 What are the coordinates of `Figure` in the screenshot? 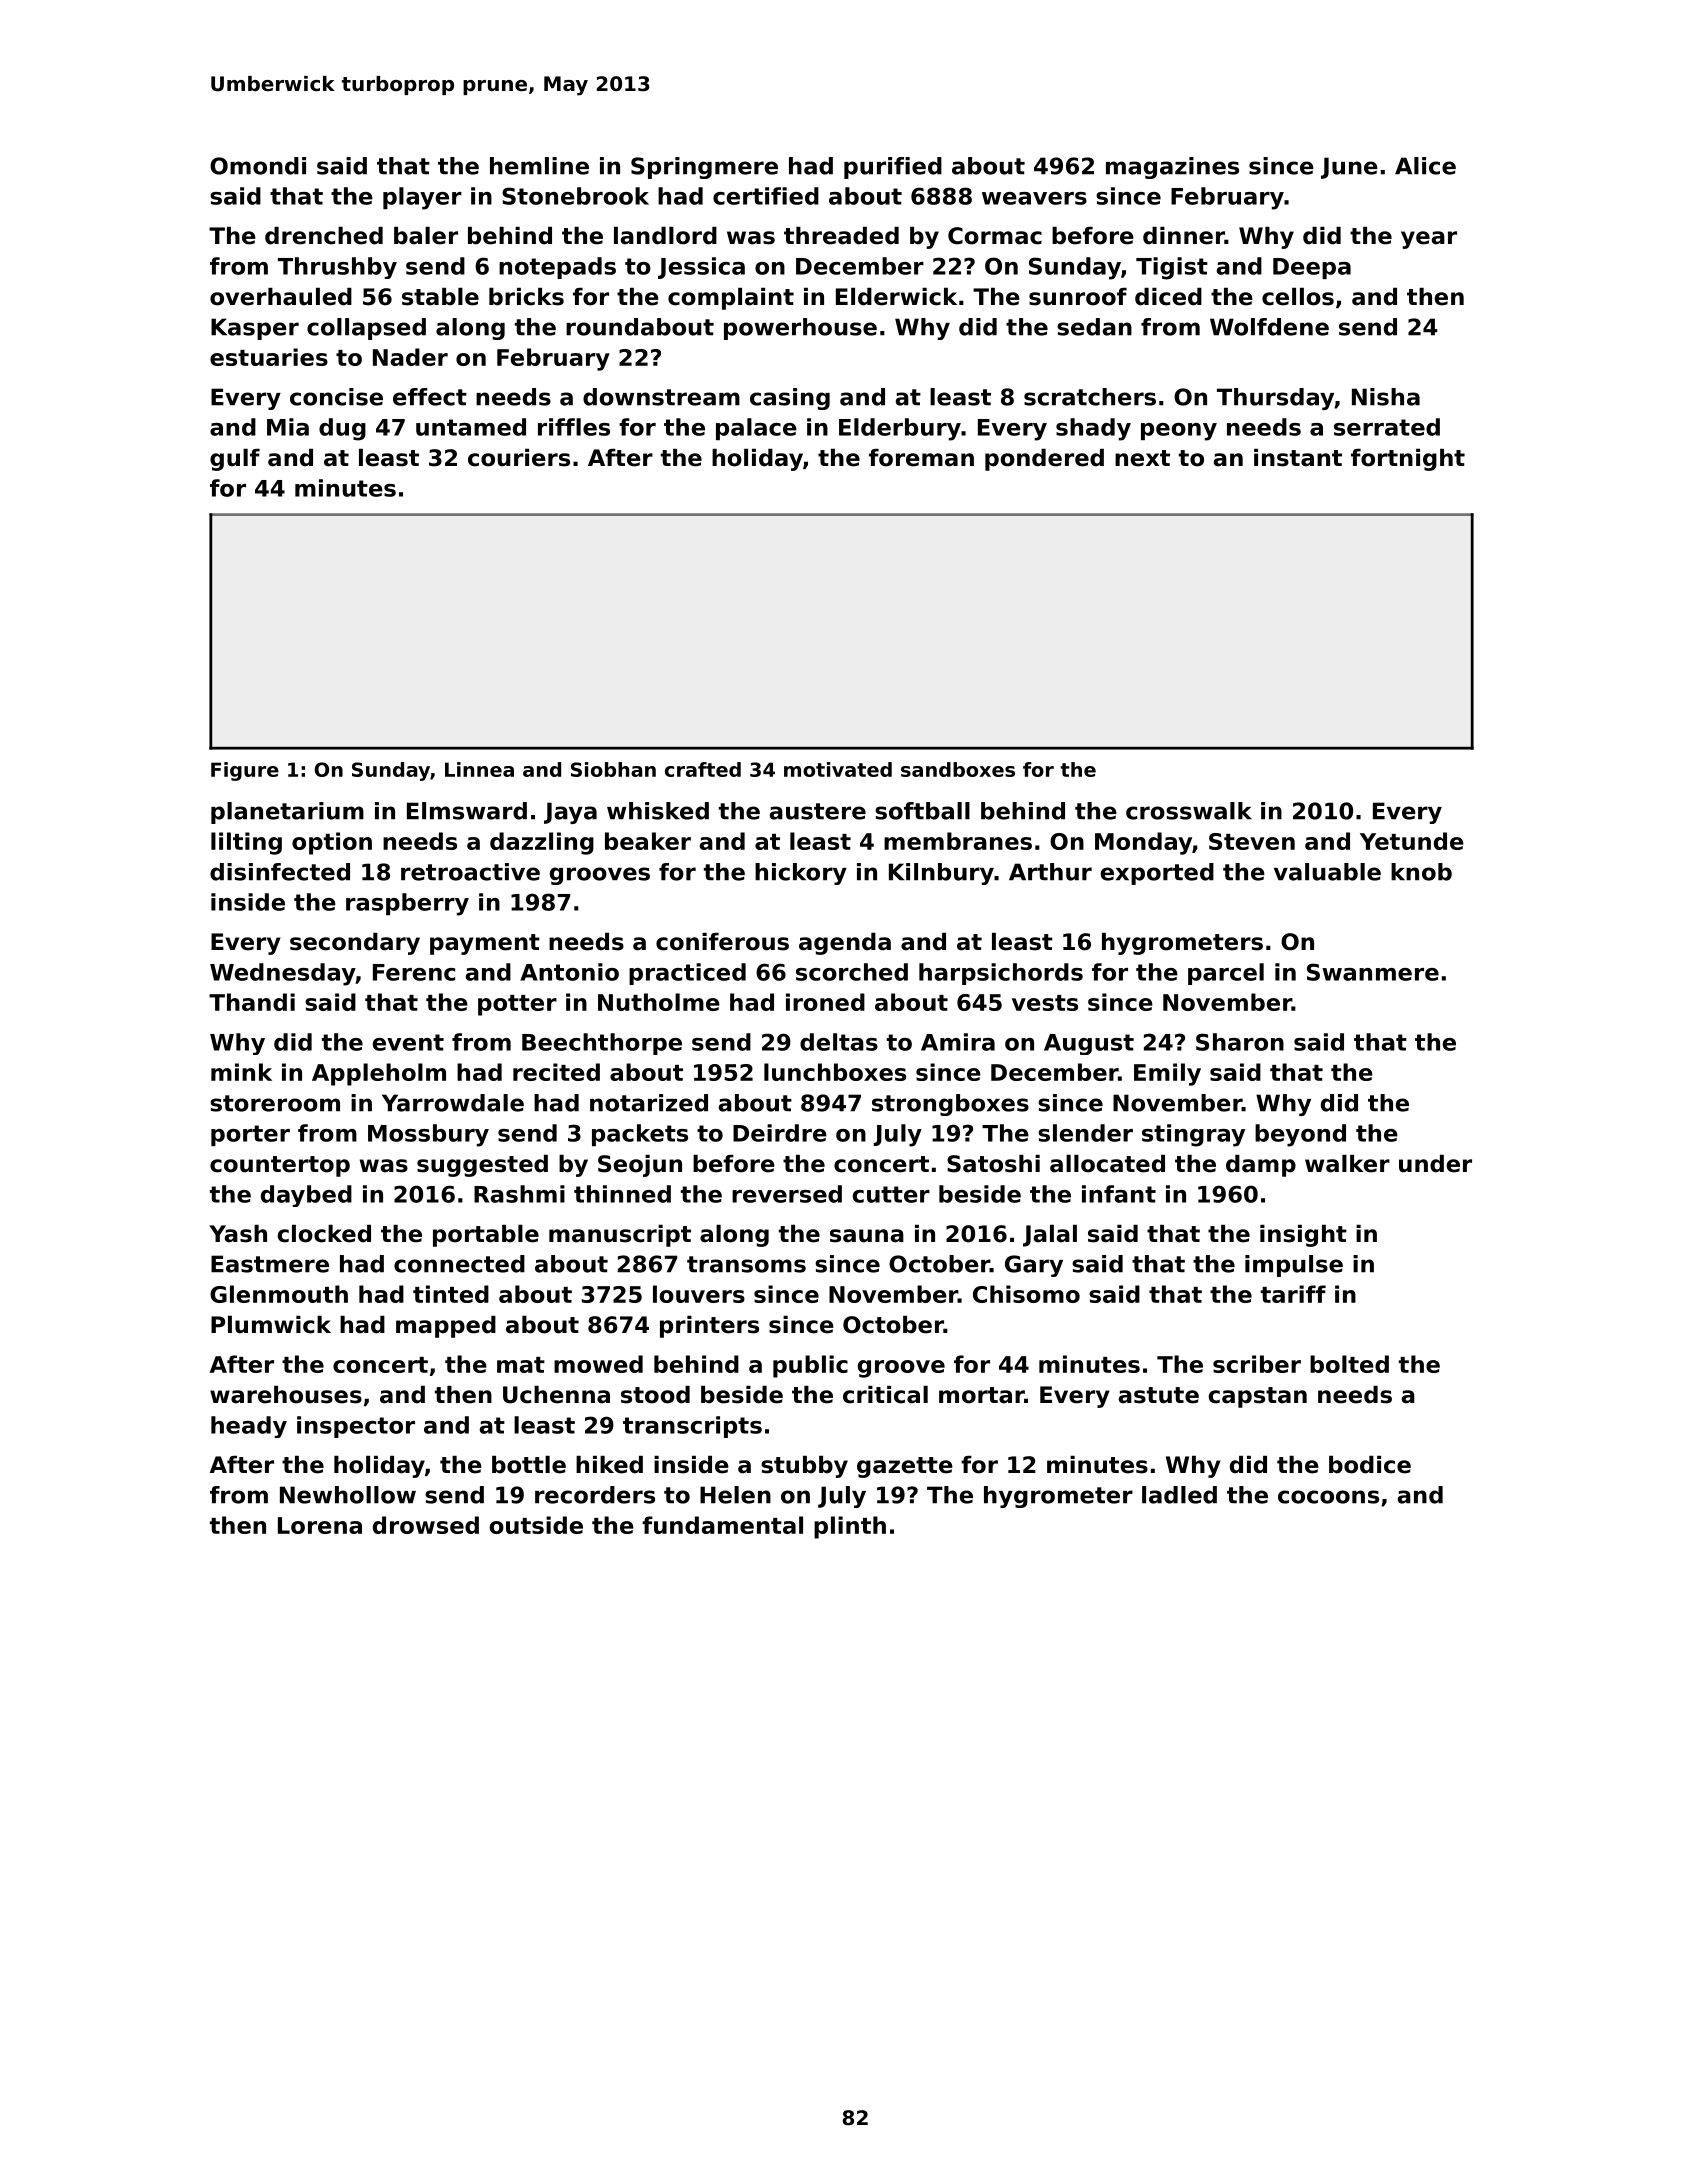 It's located at (245, 771).
